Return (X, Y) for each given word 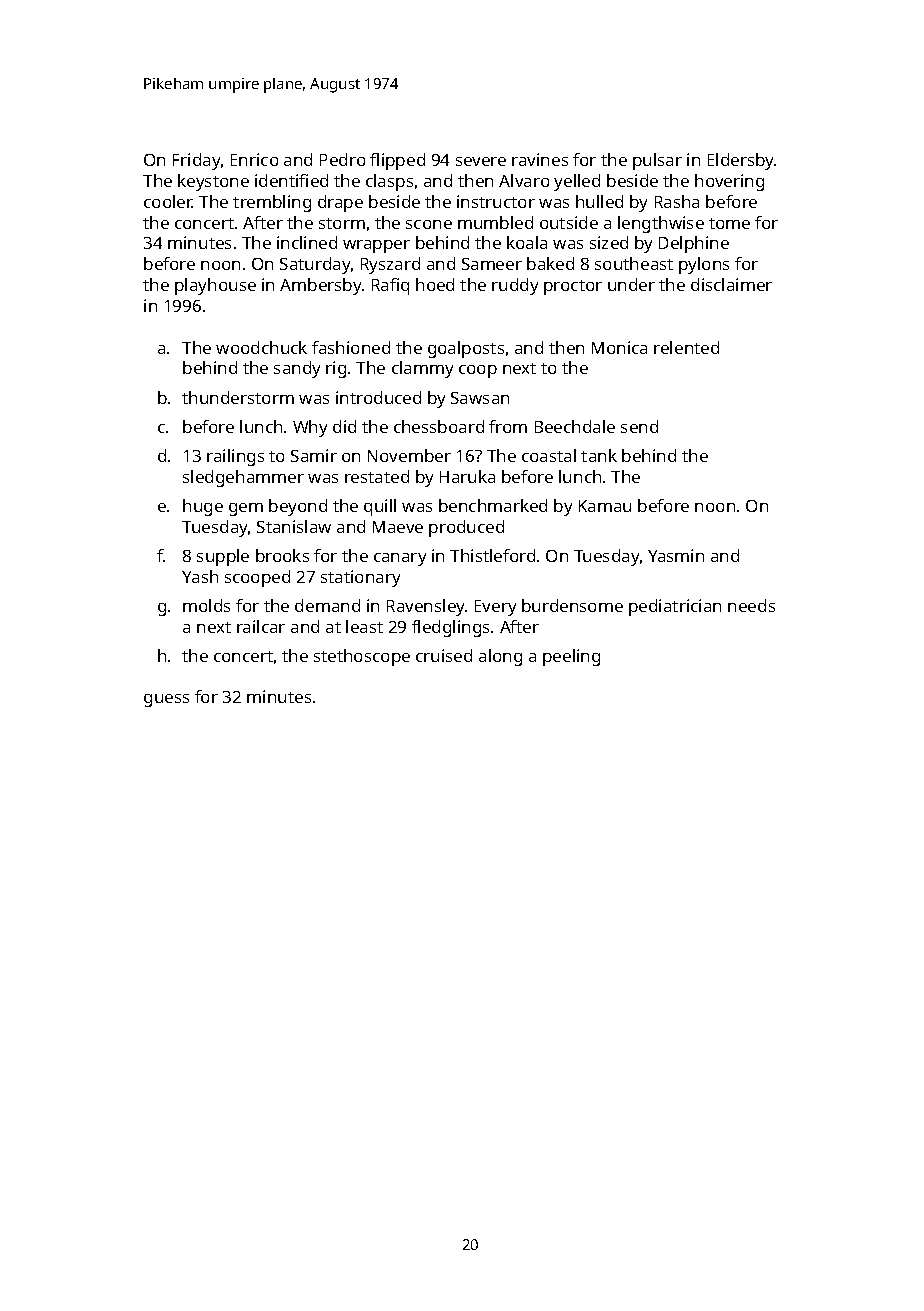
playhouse (215, 286)
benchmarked (493, 505)
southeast (634, 263)
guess (166, 700)
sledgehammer (243, 478)
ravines (540, 159)
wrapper (376, 246)
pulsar (657, 161)
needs (751, 605)
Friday (196, 161)
